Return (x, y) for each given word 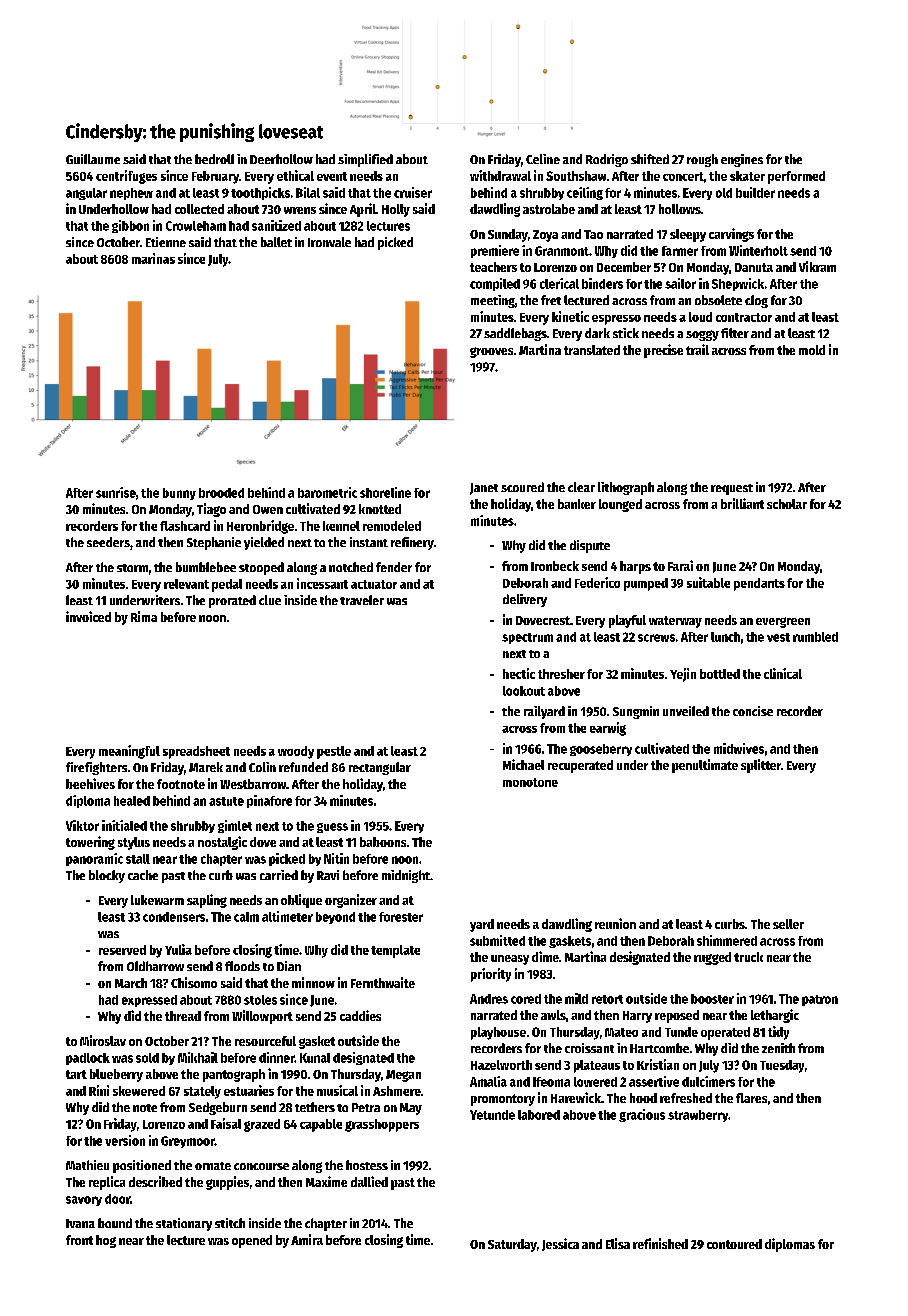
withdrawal (500, 175)
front (79, 1240)
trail (697, 349)
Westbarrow (253, 784)
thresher (561, 674)
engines (742, 160)
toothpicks (260, 193)
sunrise (116, 492)
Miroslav (103, 1040)
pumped (646, 584)
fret (551, 300)
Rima (144, 616)
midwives (739, 748)
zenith (778, 1048)
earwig (608, 729)
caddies (360, 1015)
